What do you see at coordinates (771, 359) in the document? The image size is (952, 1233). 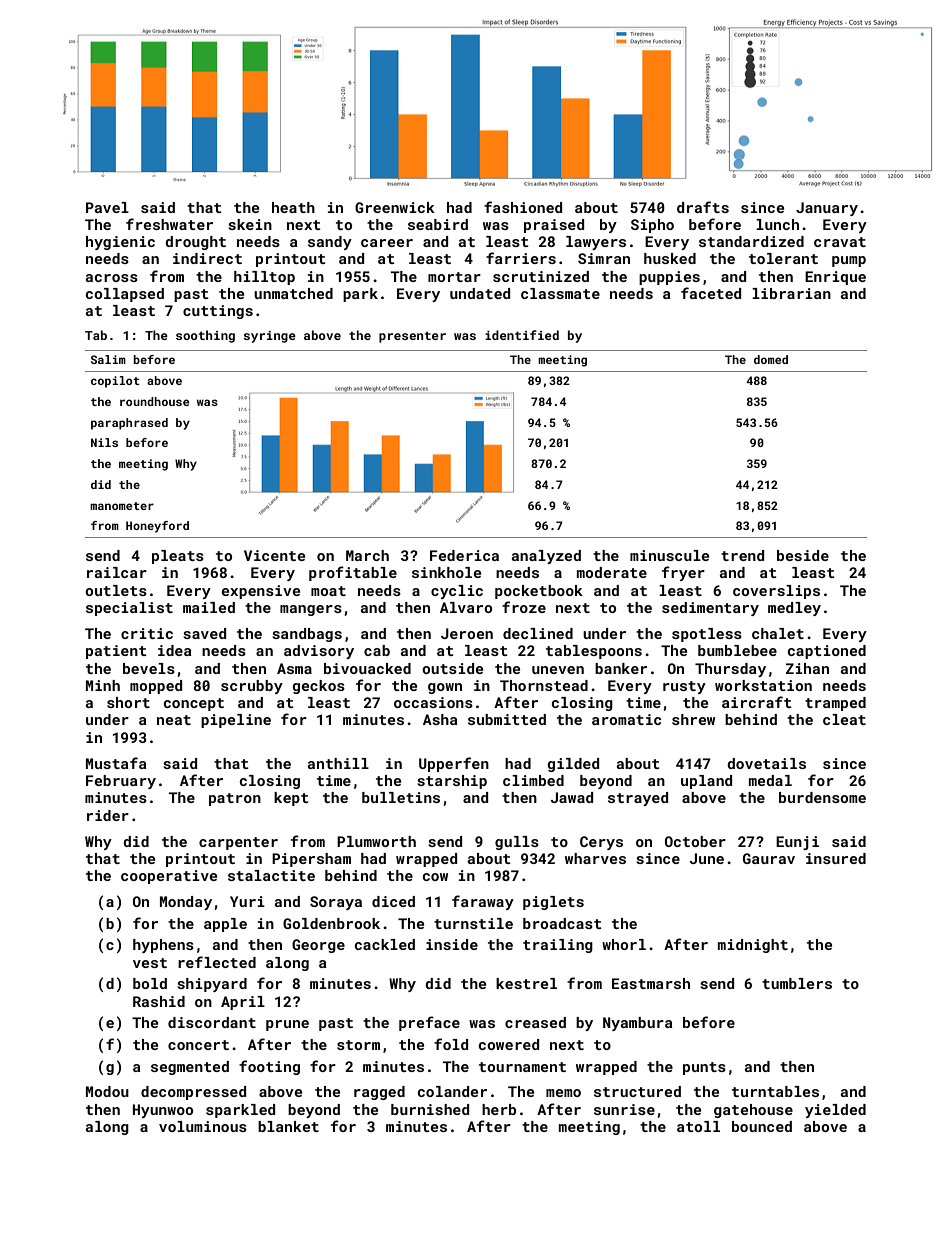 I see `domed` at bounding box center [771, 359].
